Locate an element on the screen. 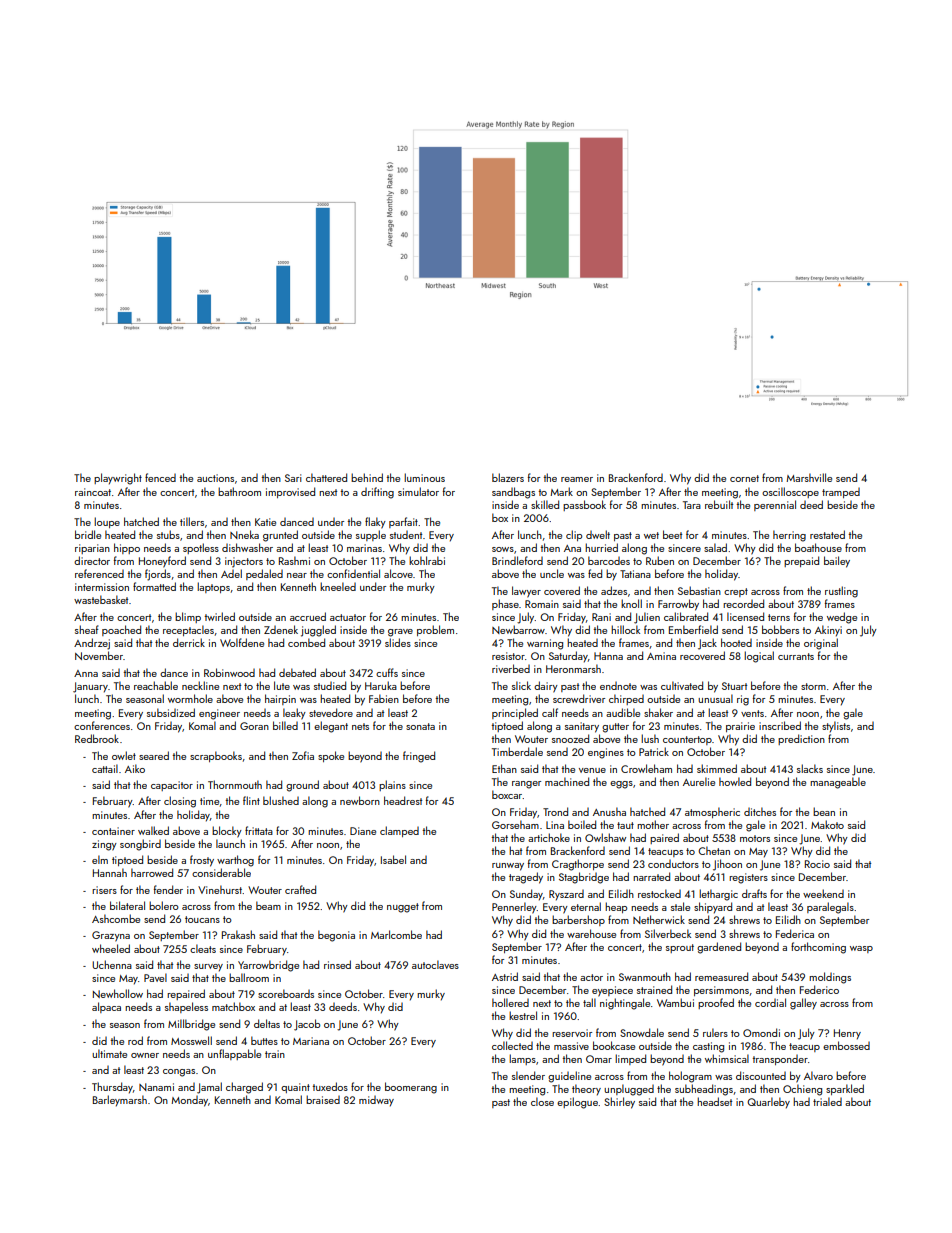 This screenshot has height=1233, width=952. studied is located at coordinates (330, 685).
